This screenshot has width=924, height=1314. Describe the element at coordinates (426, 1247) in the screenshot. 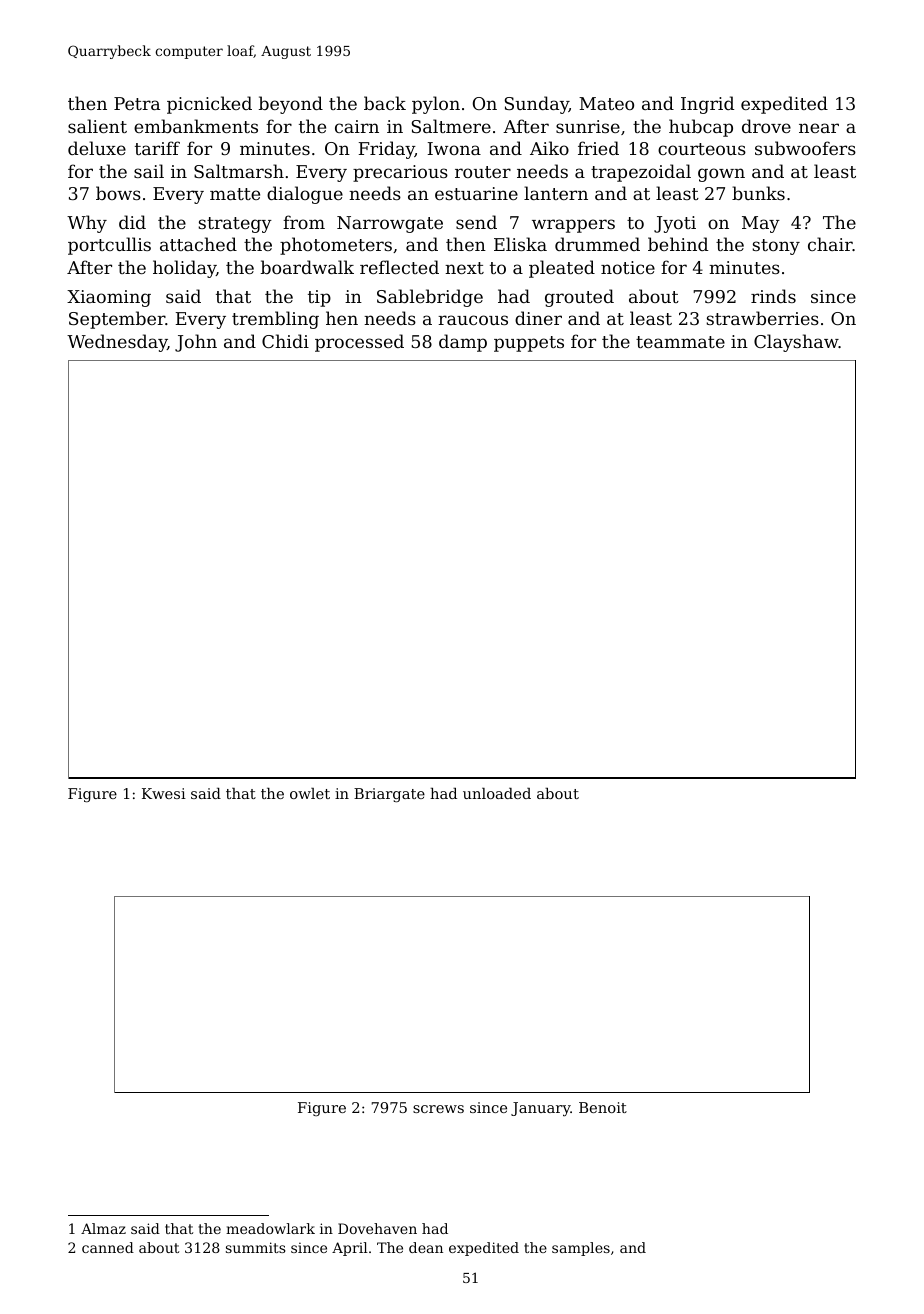

I see `dean` at that location.
